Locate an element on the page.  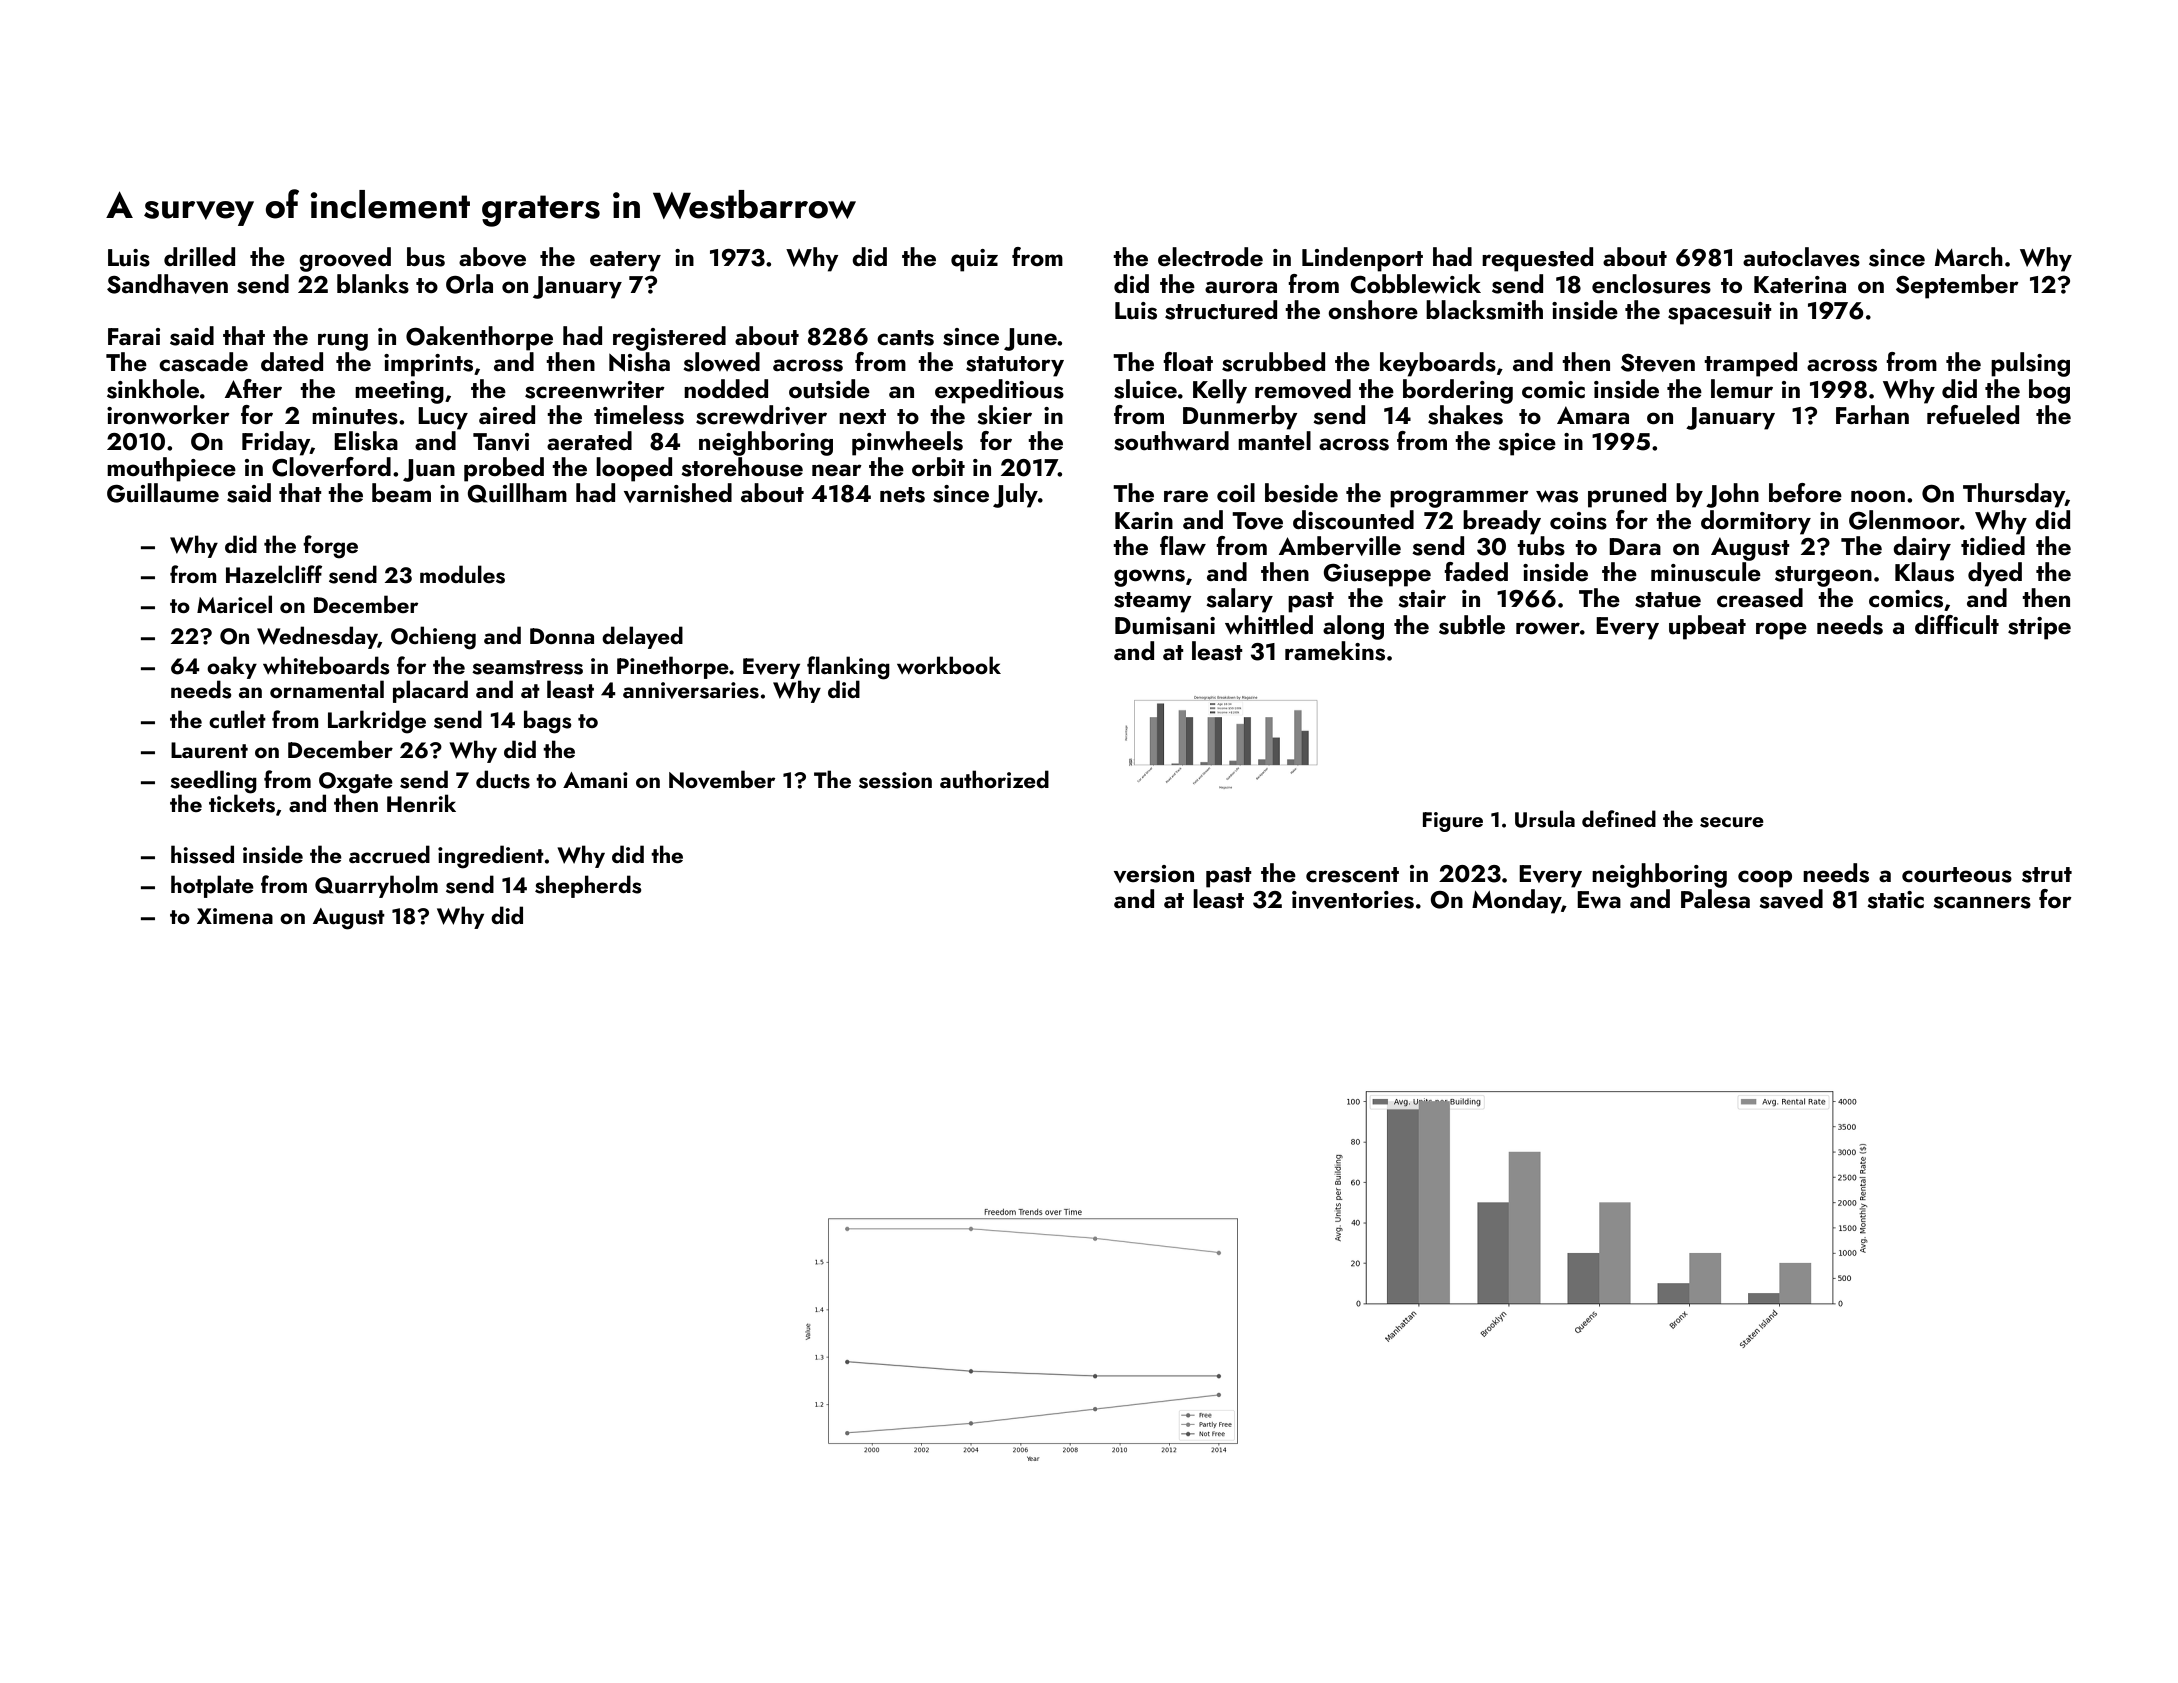
blacksmith is located at coordinates (1484, 310).
